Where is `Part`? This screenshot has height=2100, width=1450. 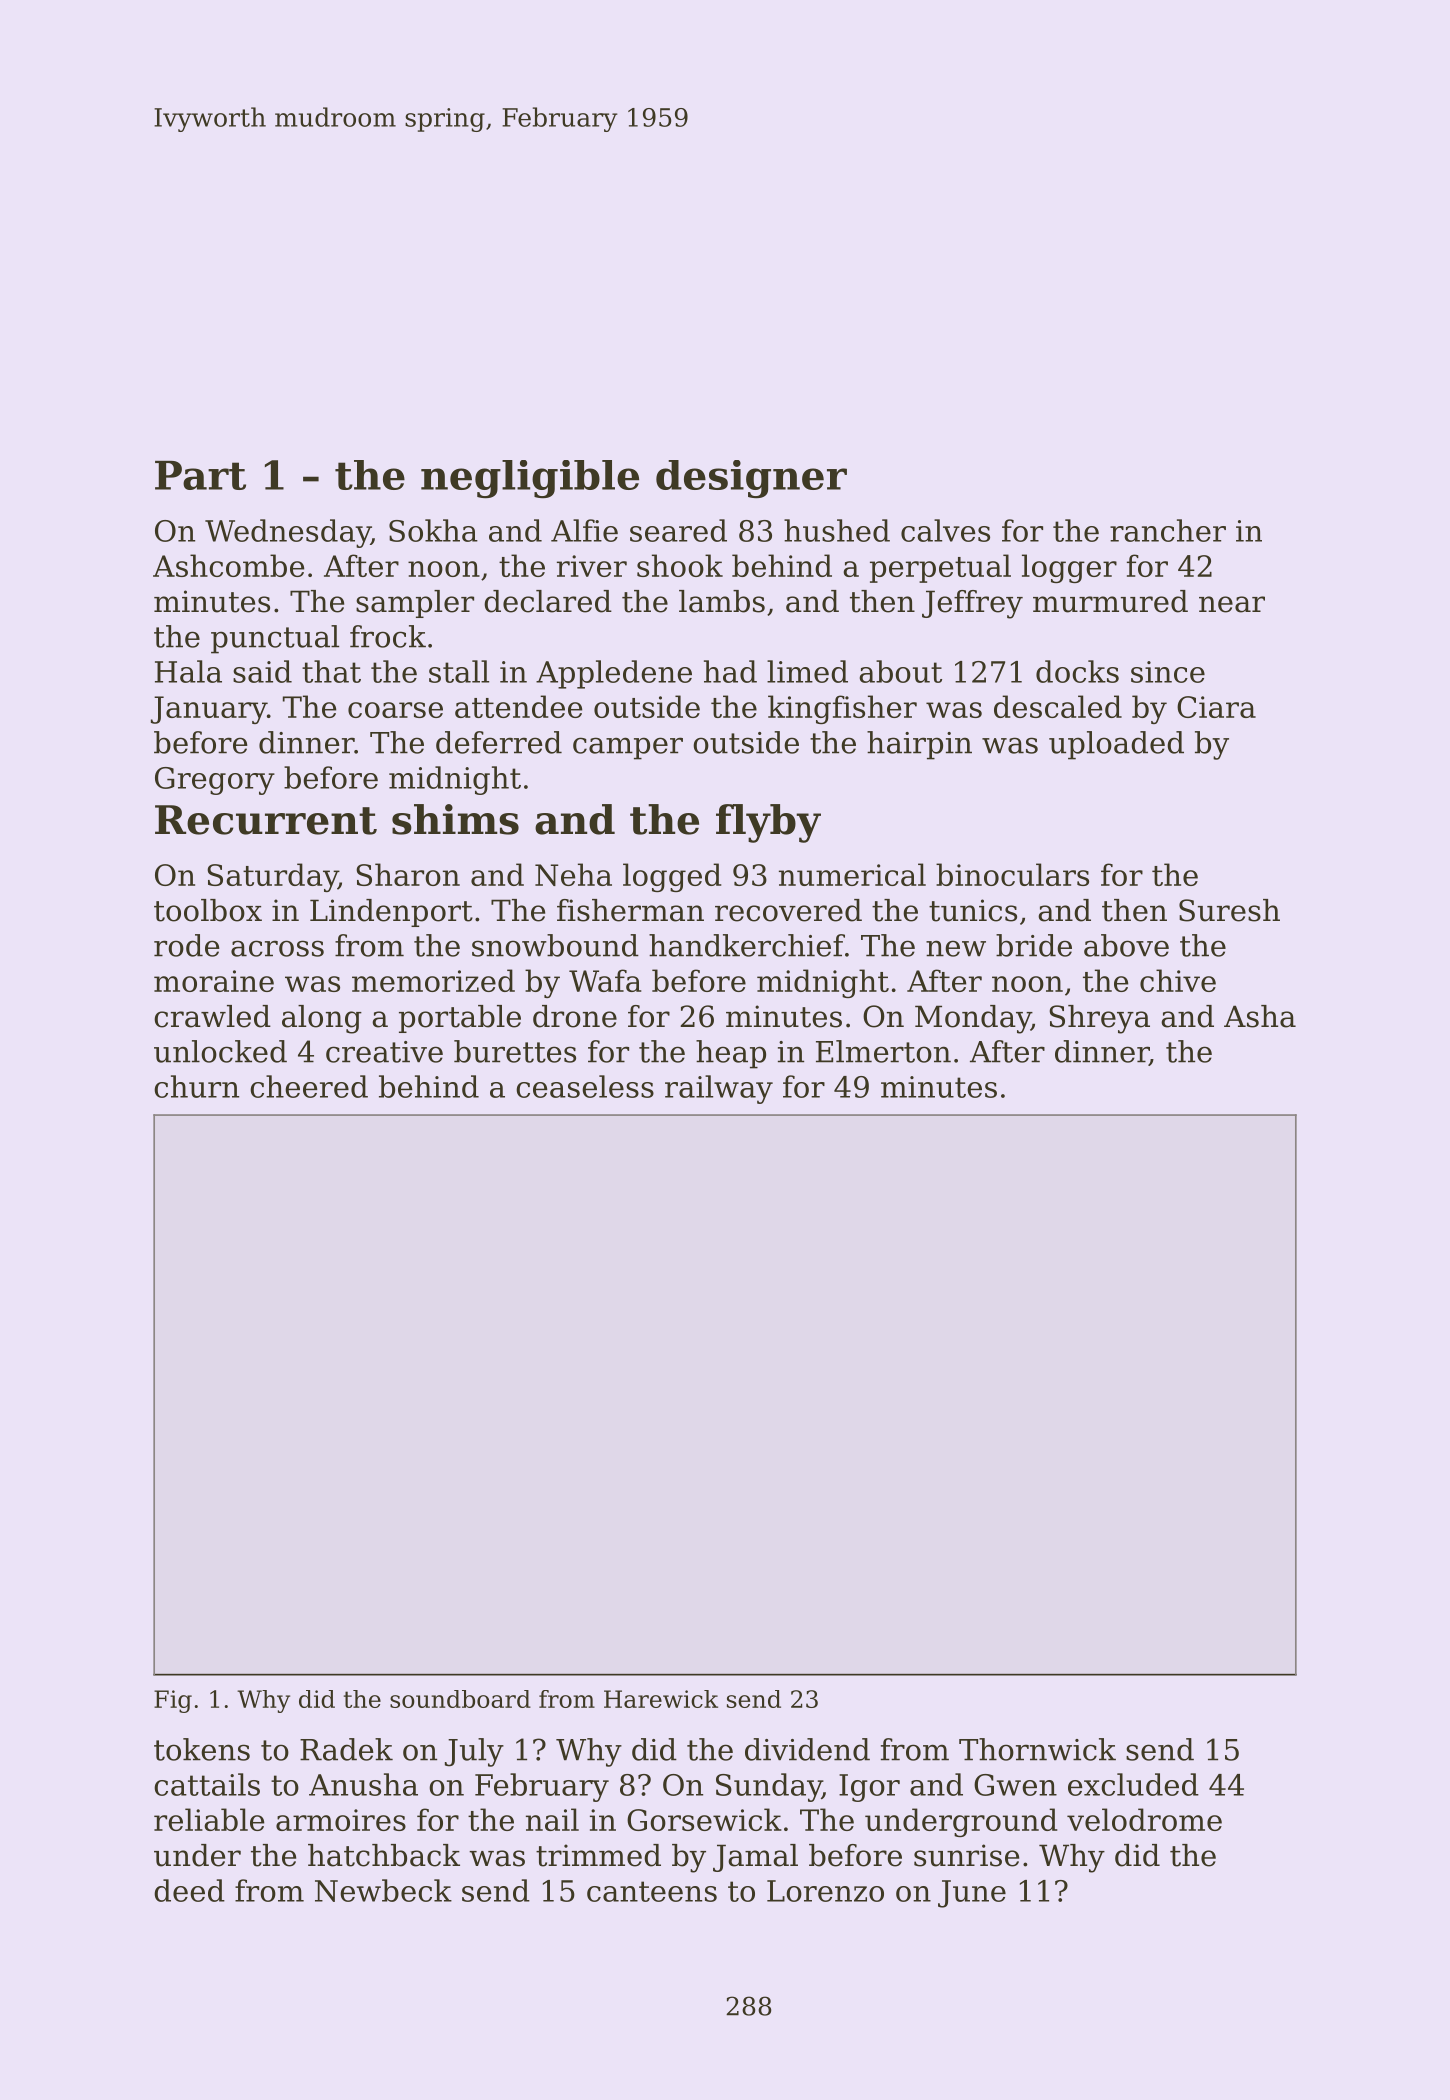
Part is located at coordinates (200, 475).
